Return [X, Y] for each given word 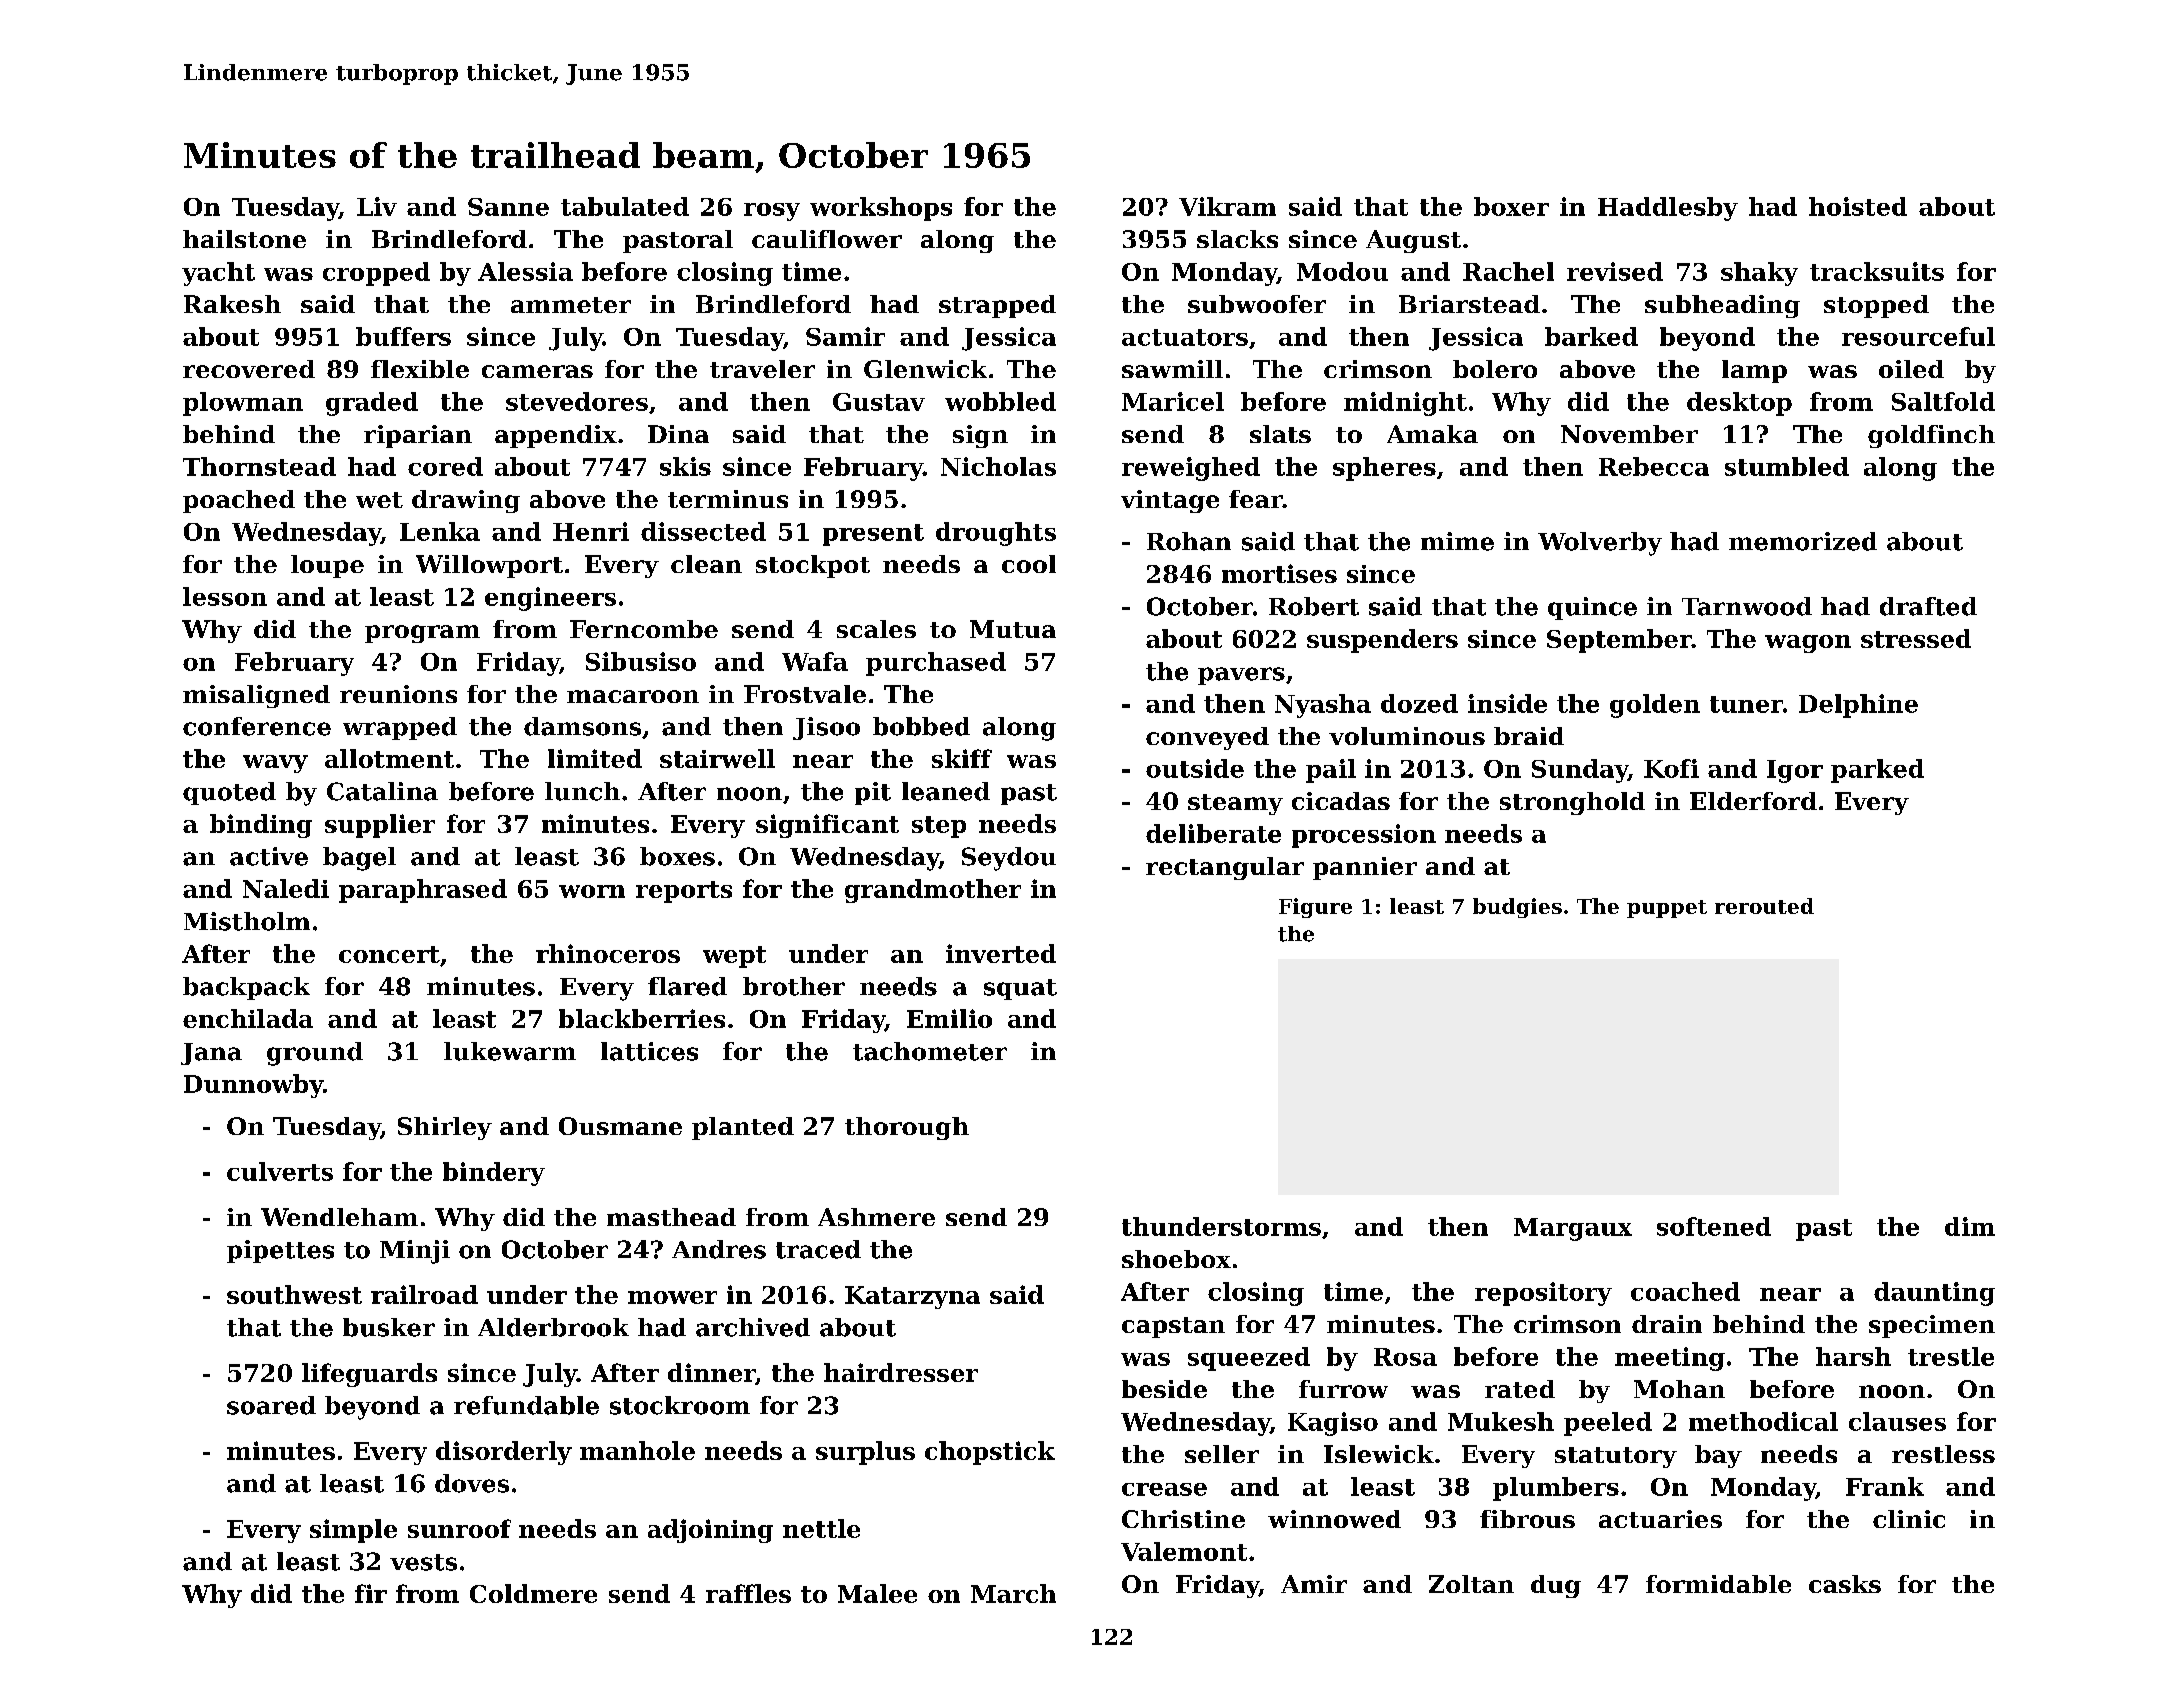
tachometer [930, 1051]
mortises [1279, 573]
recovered [249, 369]
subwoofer [1257, 304]
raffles [748, 1593]
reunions [398, 694]
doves [472, 1483]
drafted [1928, 606]
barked [1591, 336]
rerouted [1764, 906]
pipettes [280, 1251]
